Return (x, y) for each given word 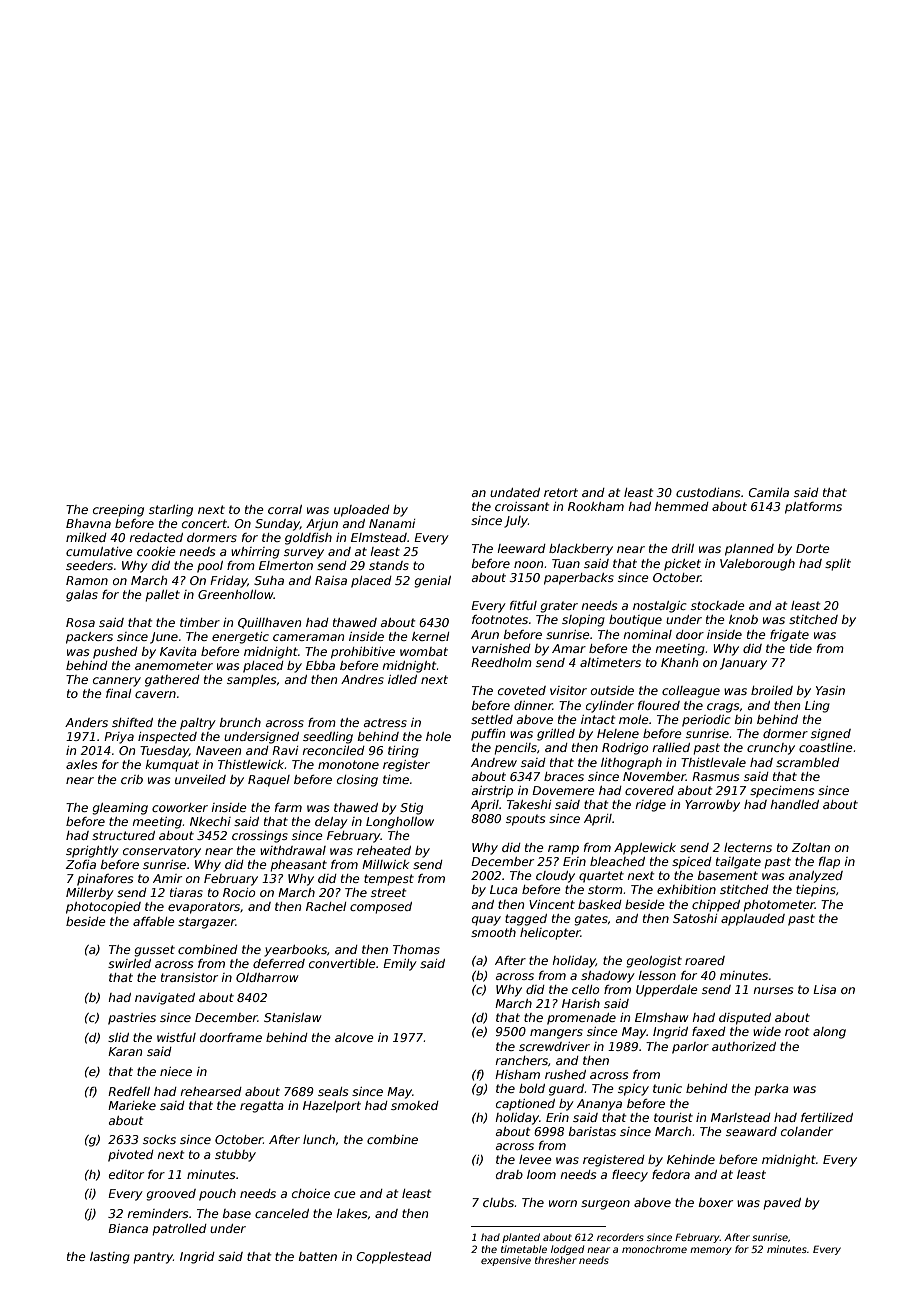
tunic (667, 1088)
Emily (400, 965)
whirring (255, 553)
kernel (430, 636)
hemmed (682, 506)
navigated (165, 999)
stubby (235, 1156)
